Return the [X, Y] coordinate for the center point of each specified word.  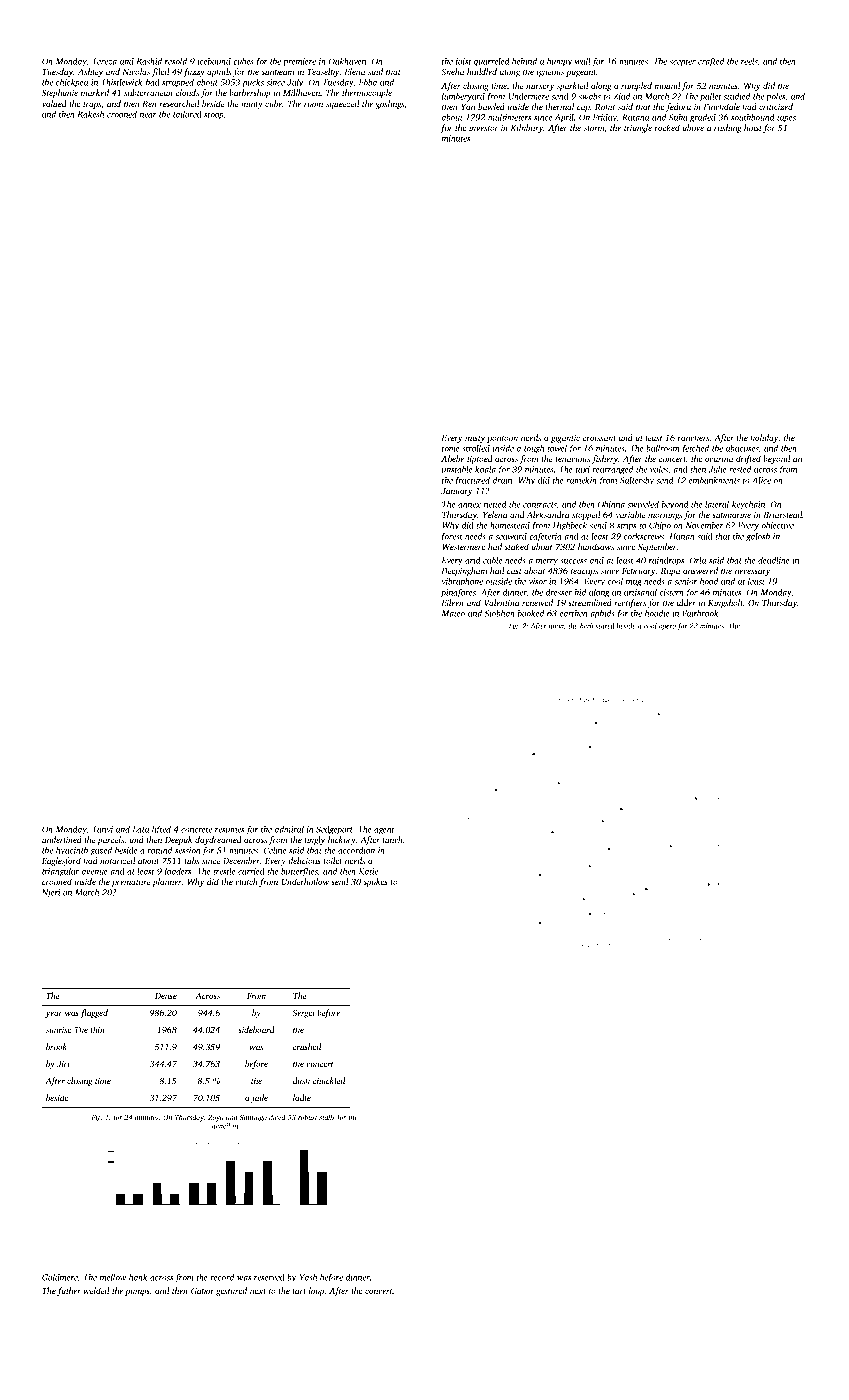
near [148, 115]
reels [749, 61]
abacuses [742, 448]
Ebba [368, 82]
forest [451, 537]
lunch [392, 839]
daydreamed [218, 840]
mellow [113, 1277]
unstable [457, 469]
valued [54, 103]
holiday [764, 438]
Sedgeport [334, 830]
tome [451, 449]
